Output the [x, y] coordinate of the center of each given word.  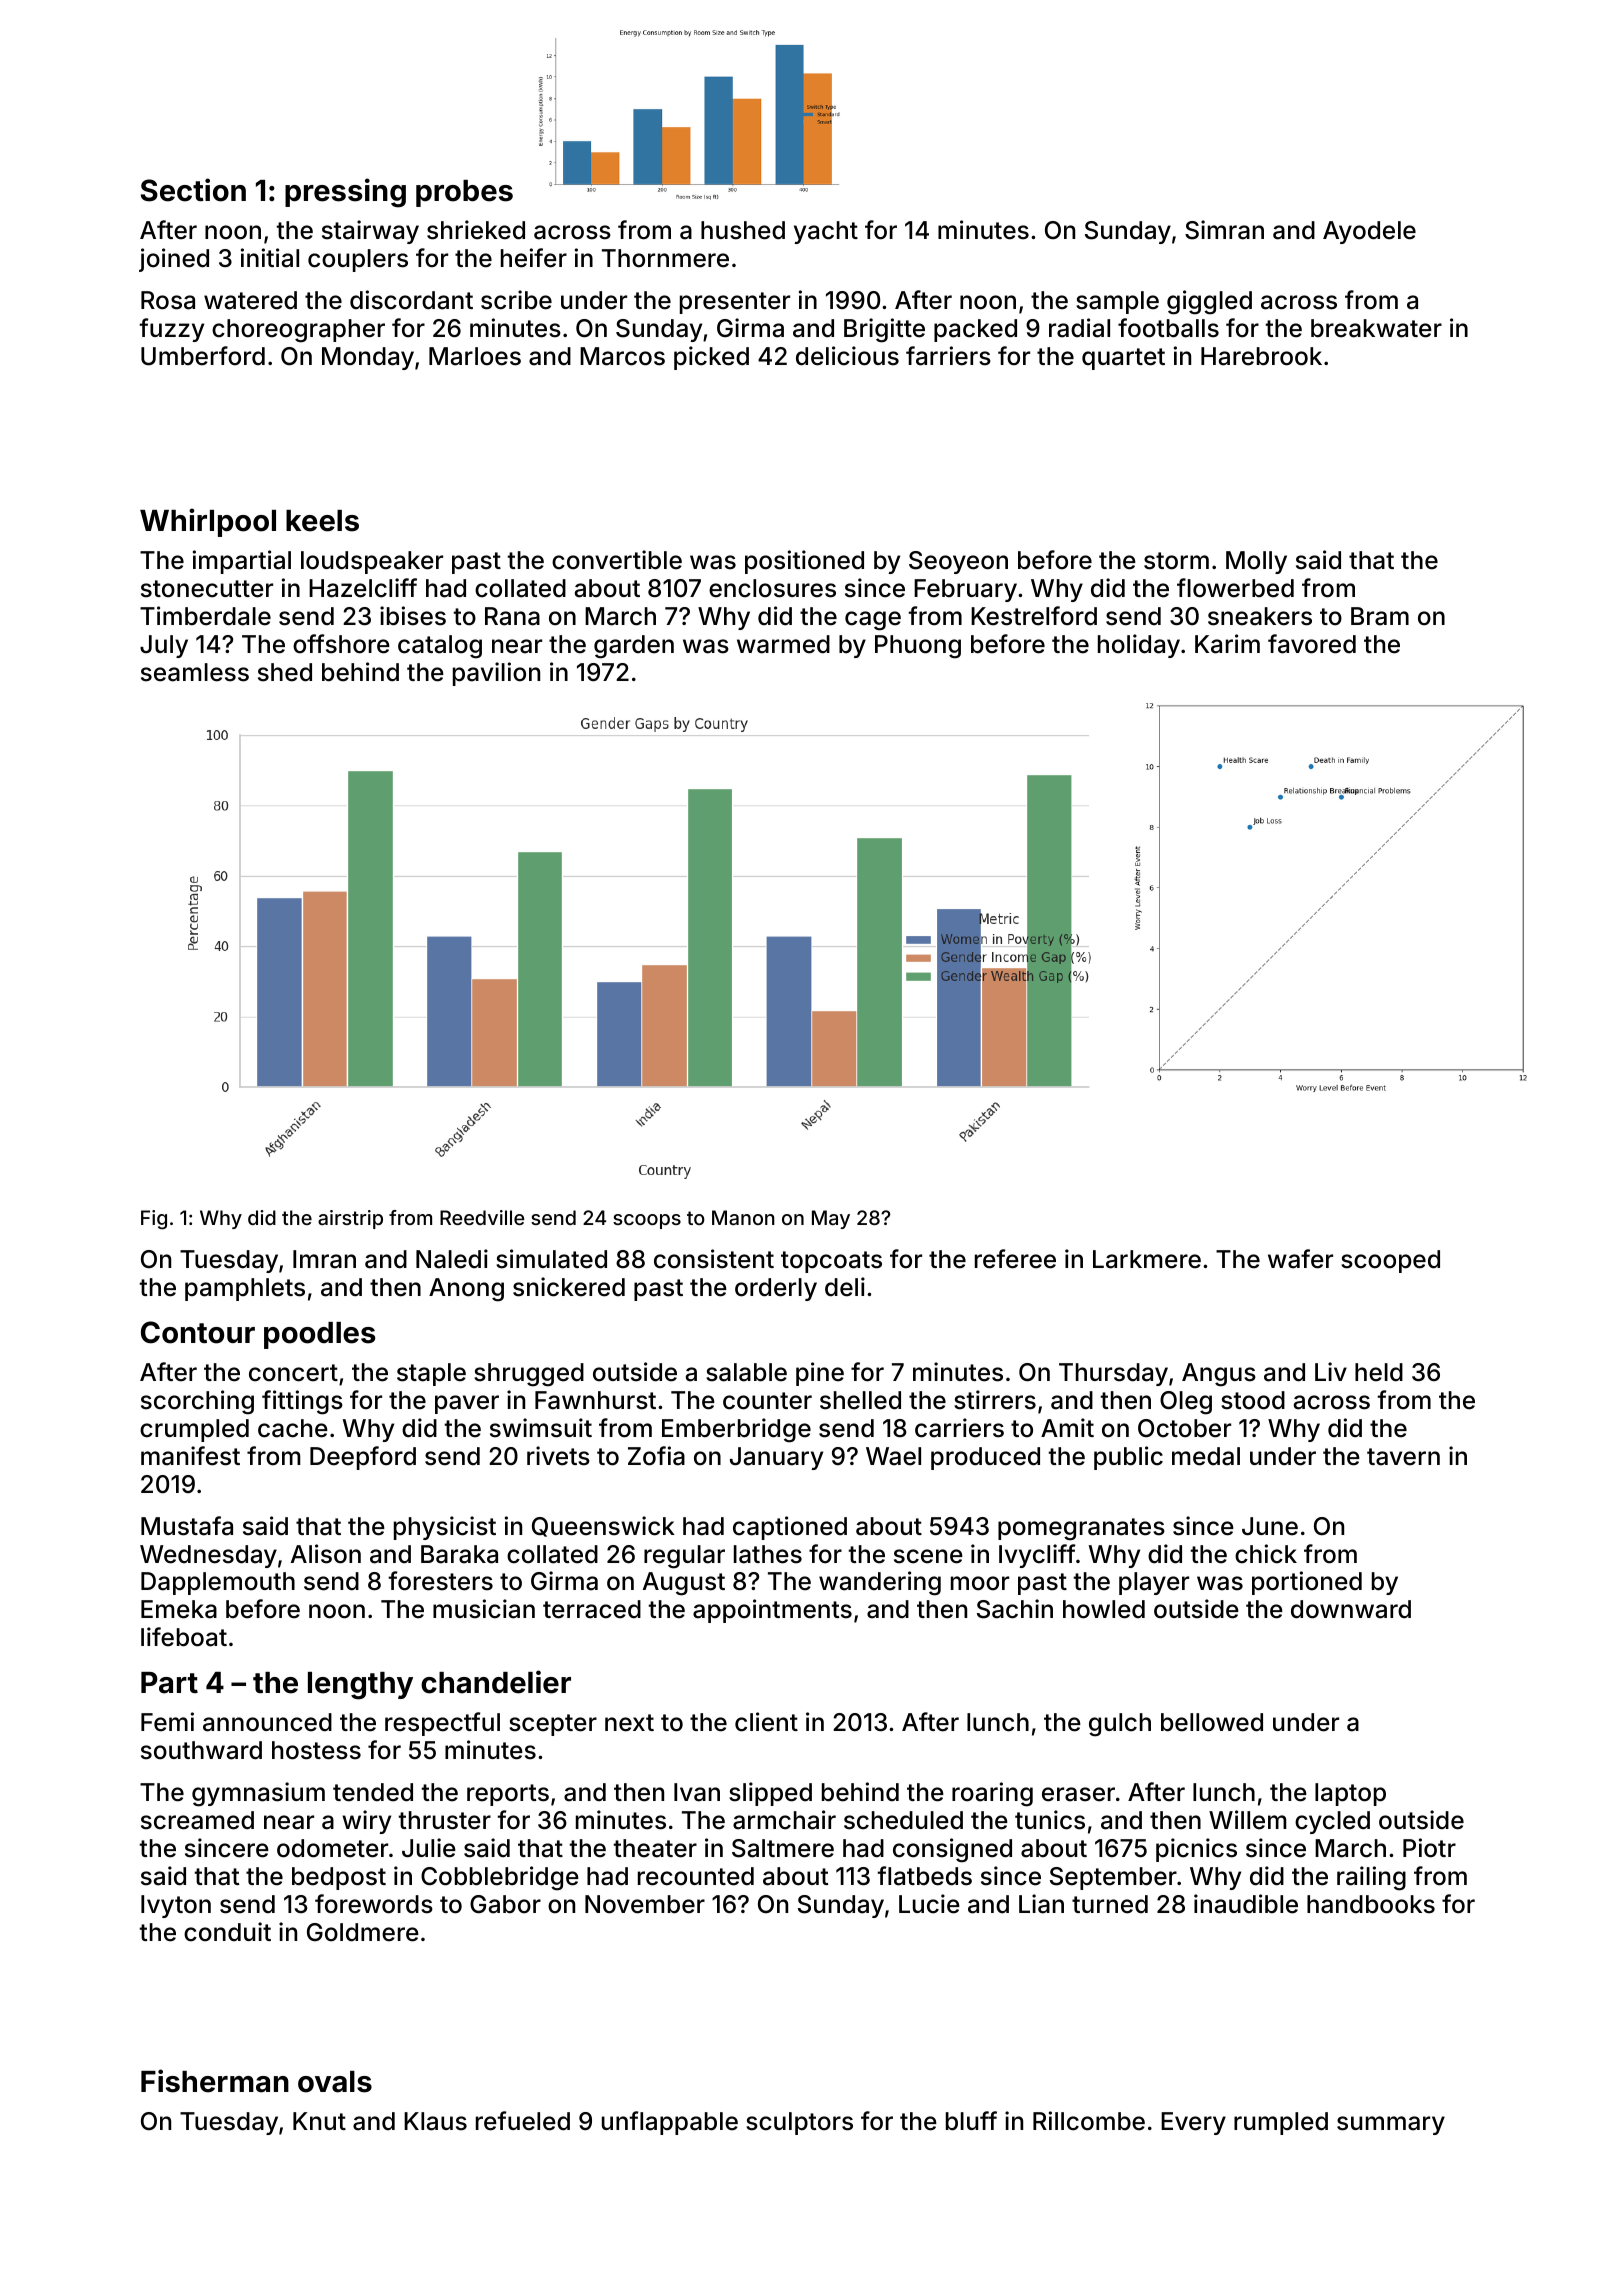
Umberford [203, 356]
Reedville [482, 1217]
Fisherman [215, 2081]
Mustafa [187, 1526]
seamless [195, 672]
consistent [714, 1259]
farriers [948, 356]
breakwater [1376, 328]
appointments [772, 1611]
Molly [1256, 562]
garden [634, 647]
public [1128, 1458]
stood [1253, 1400]
